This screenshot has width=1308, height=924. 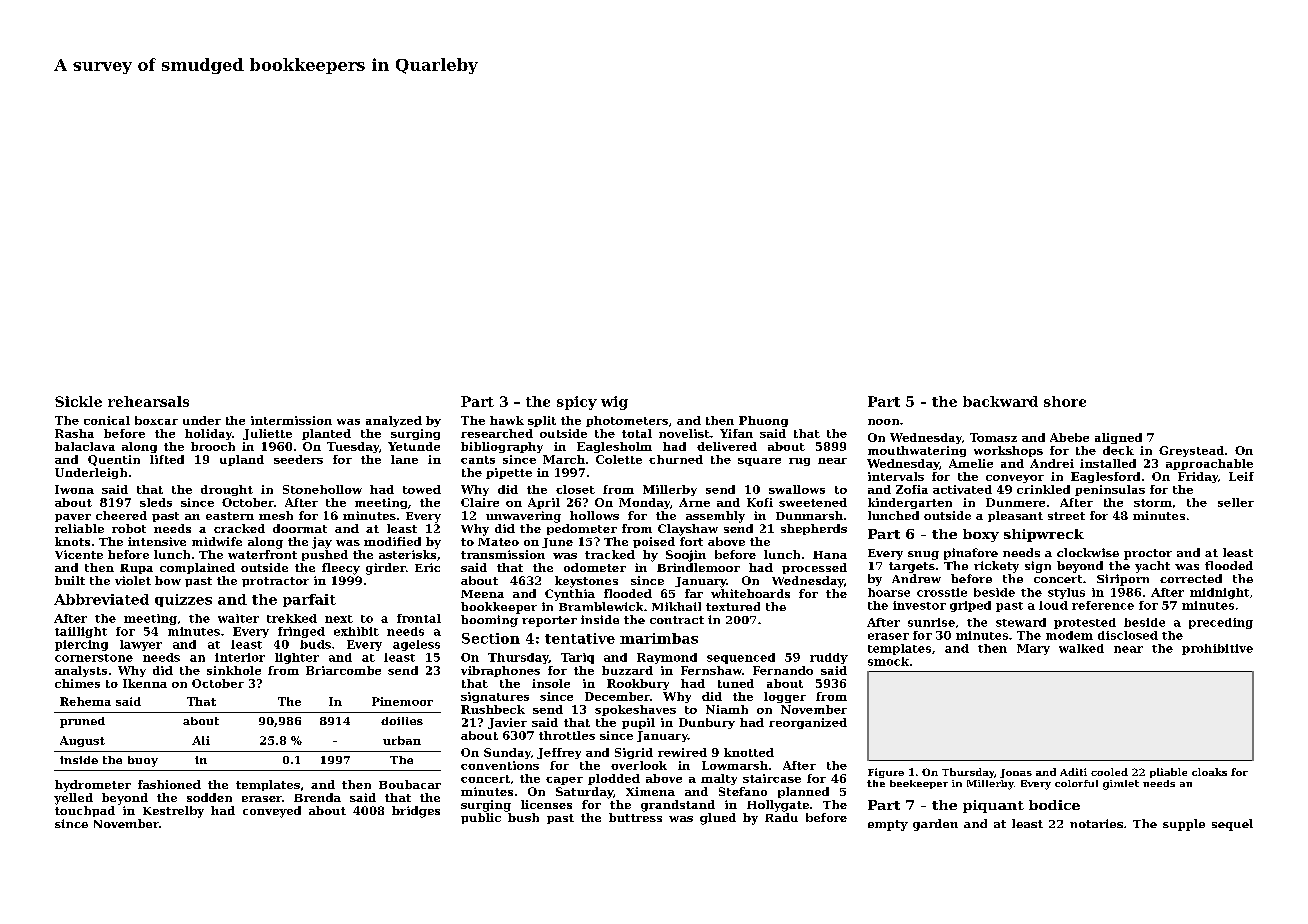 I want to click on Greystead, so click(x=1191, y=451).
